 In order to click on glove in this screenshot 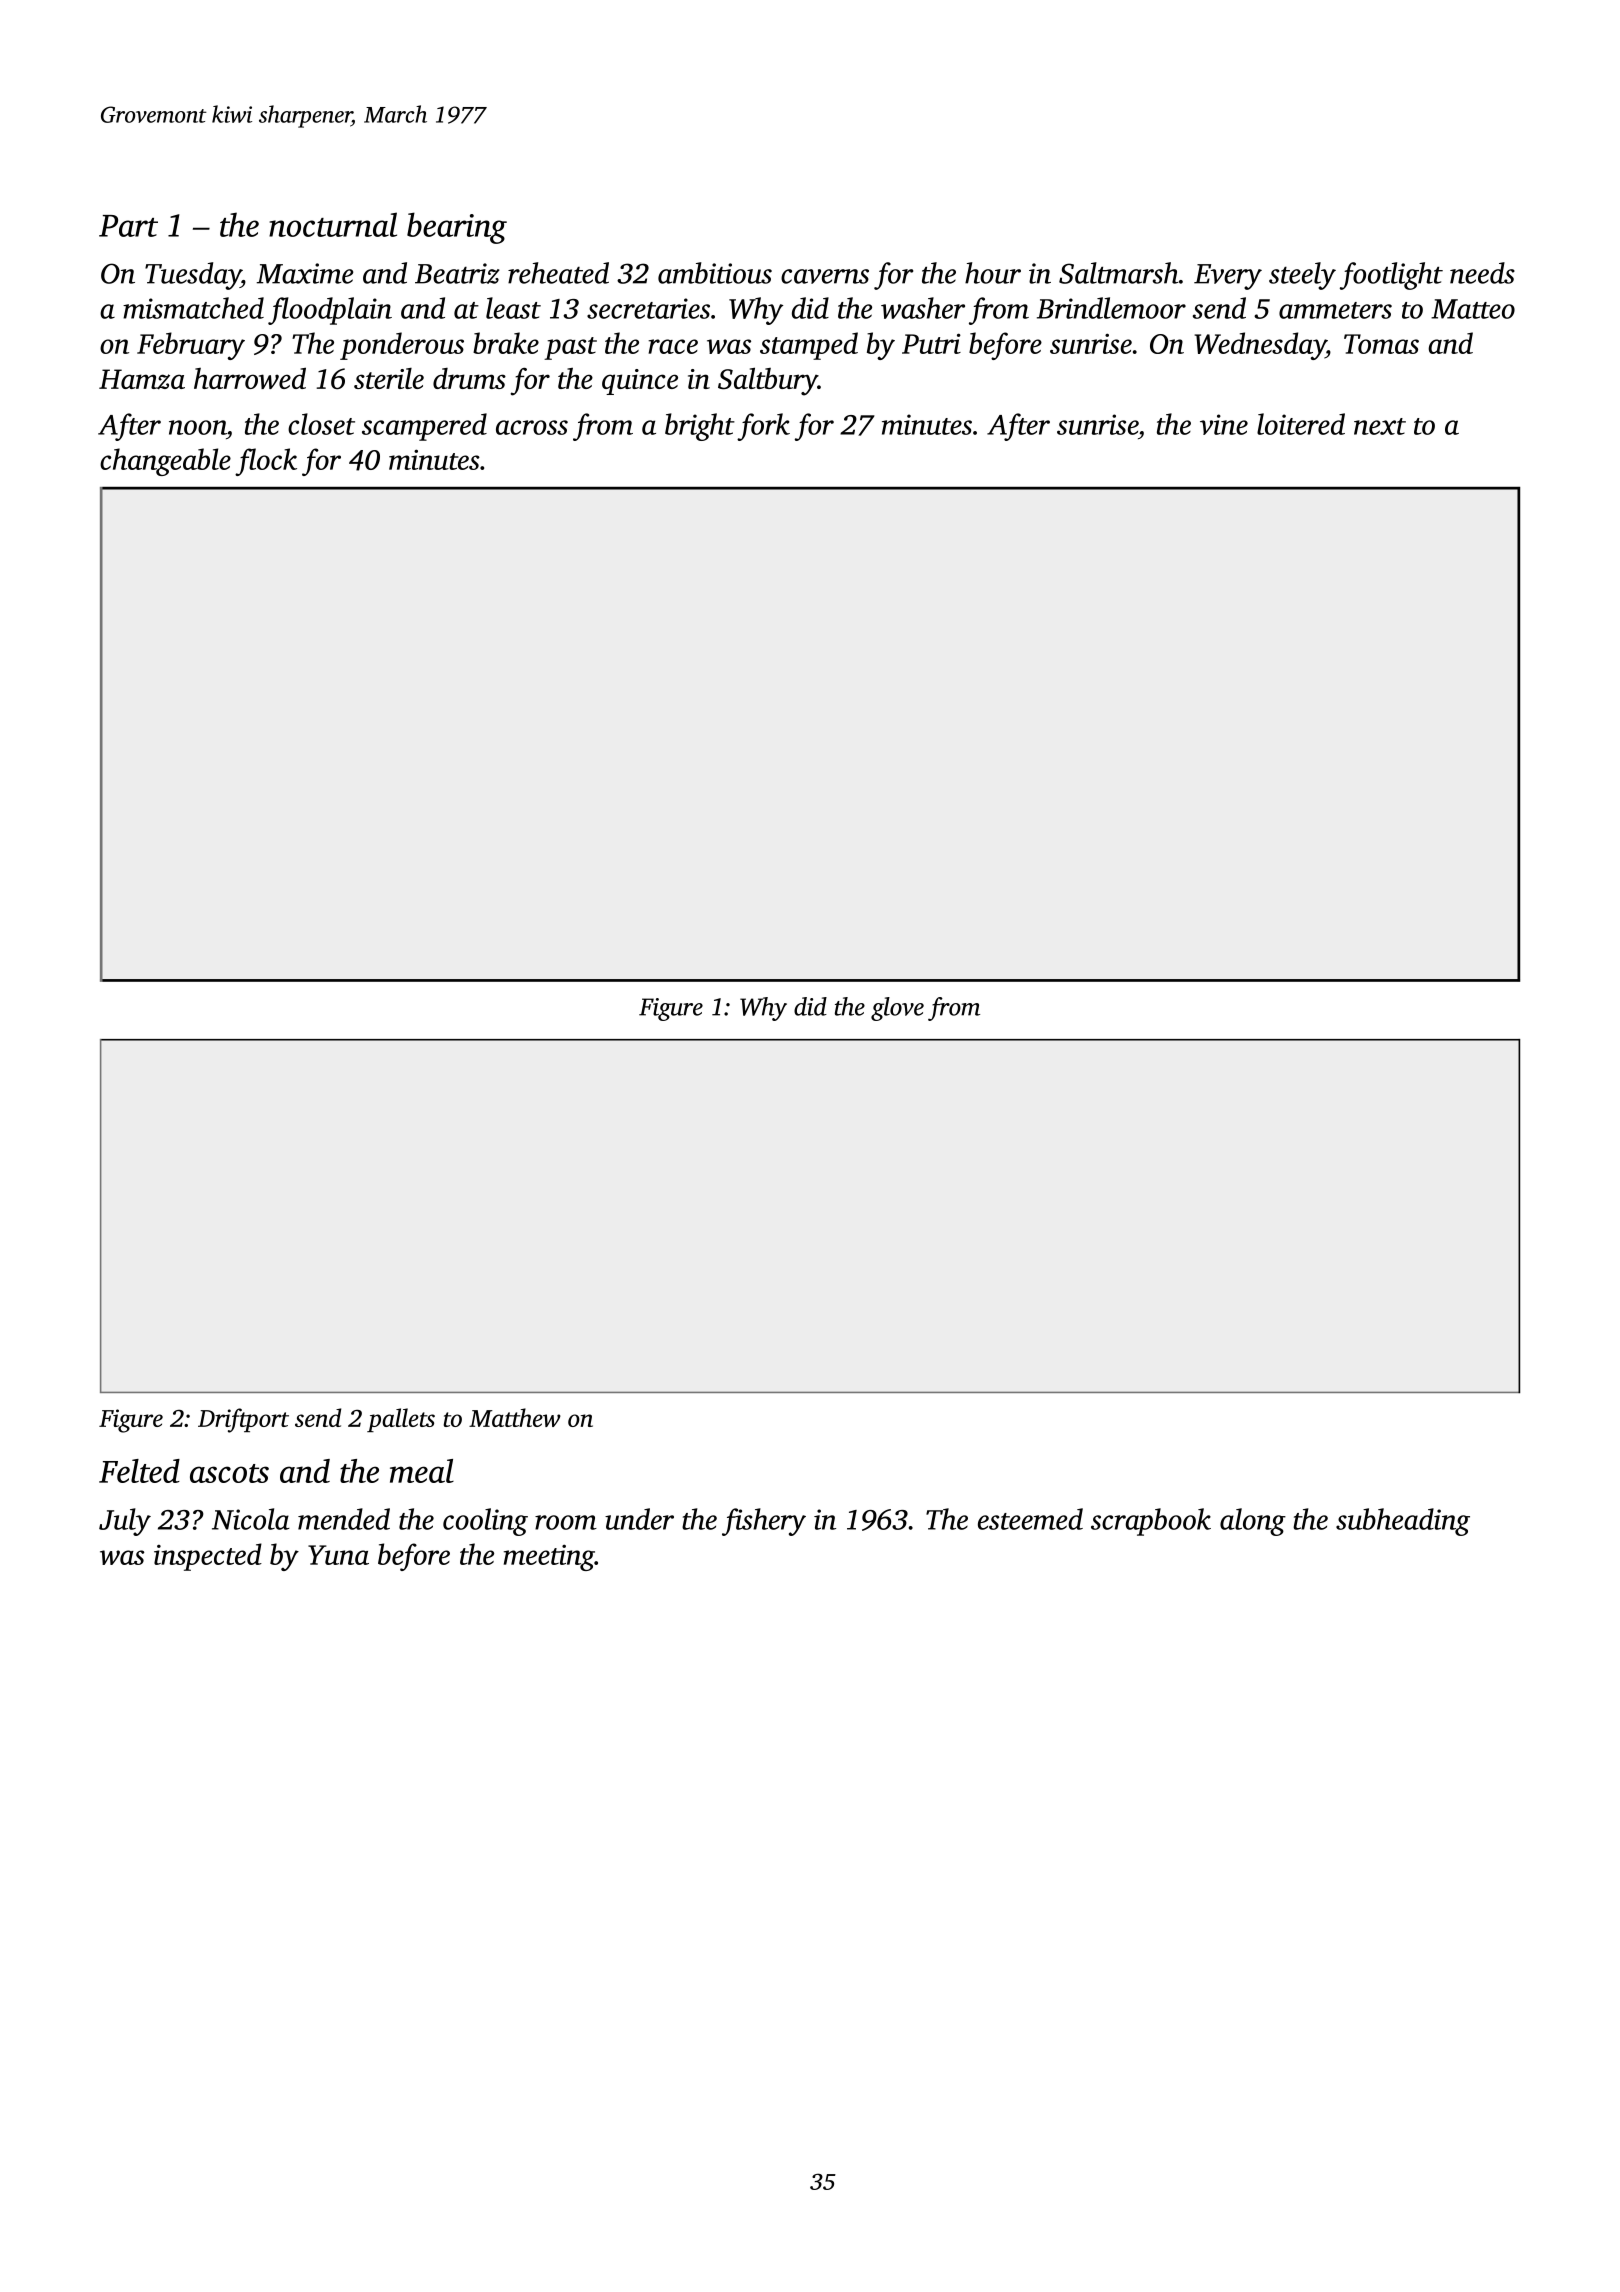, I will do `click(897, 1009)`.
